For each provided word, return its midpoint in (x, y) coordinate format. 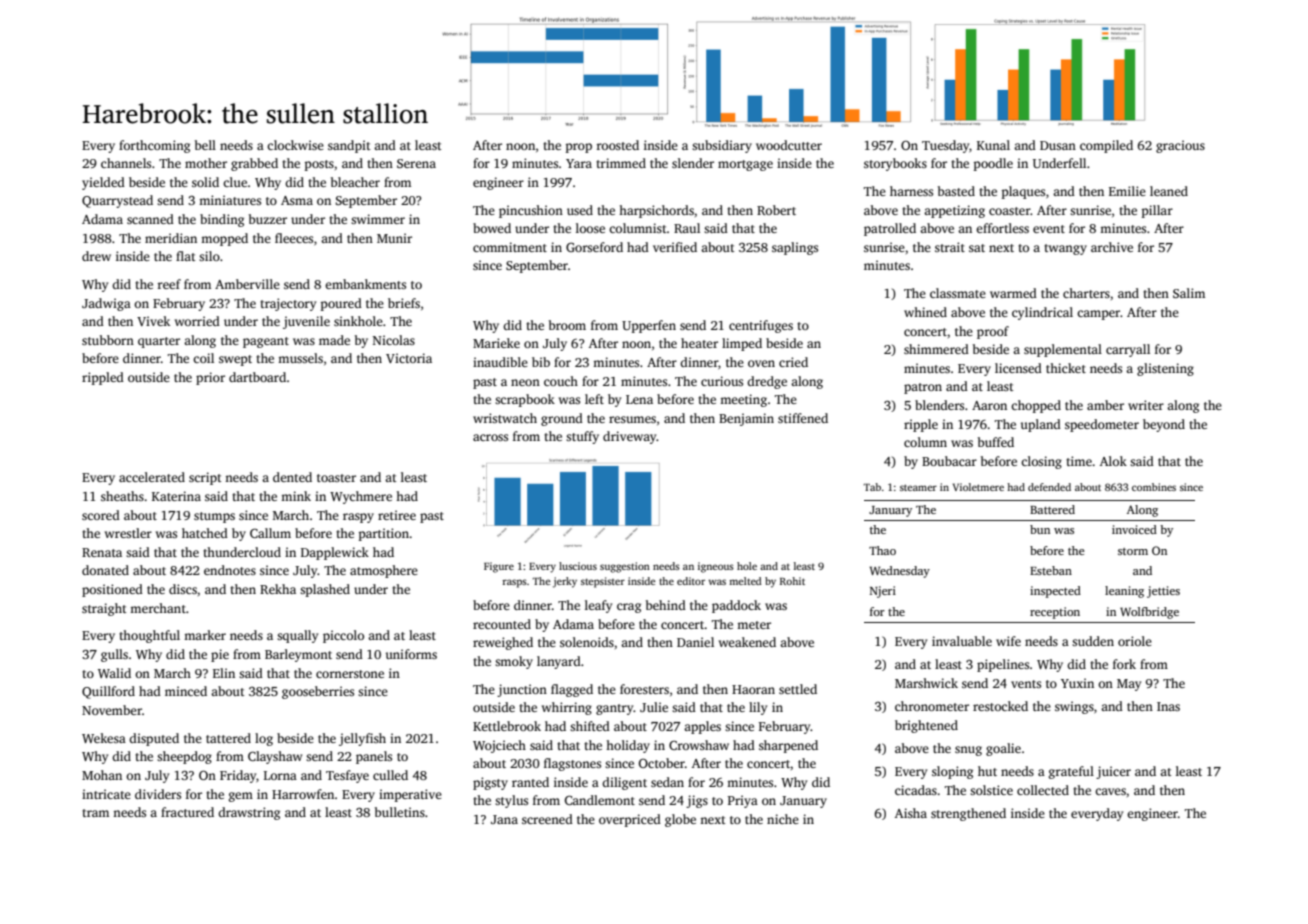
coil (203, 358)
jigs (697, 801)
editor (691, 581)
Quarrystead (117, 201)
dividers (158, 794)
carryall (1128, 350)
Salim (1189, 293)
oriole (1135, 641)
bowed (492, 228)
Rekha (278, 589)
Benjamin (746, 419)
